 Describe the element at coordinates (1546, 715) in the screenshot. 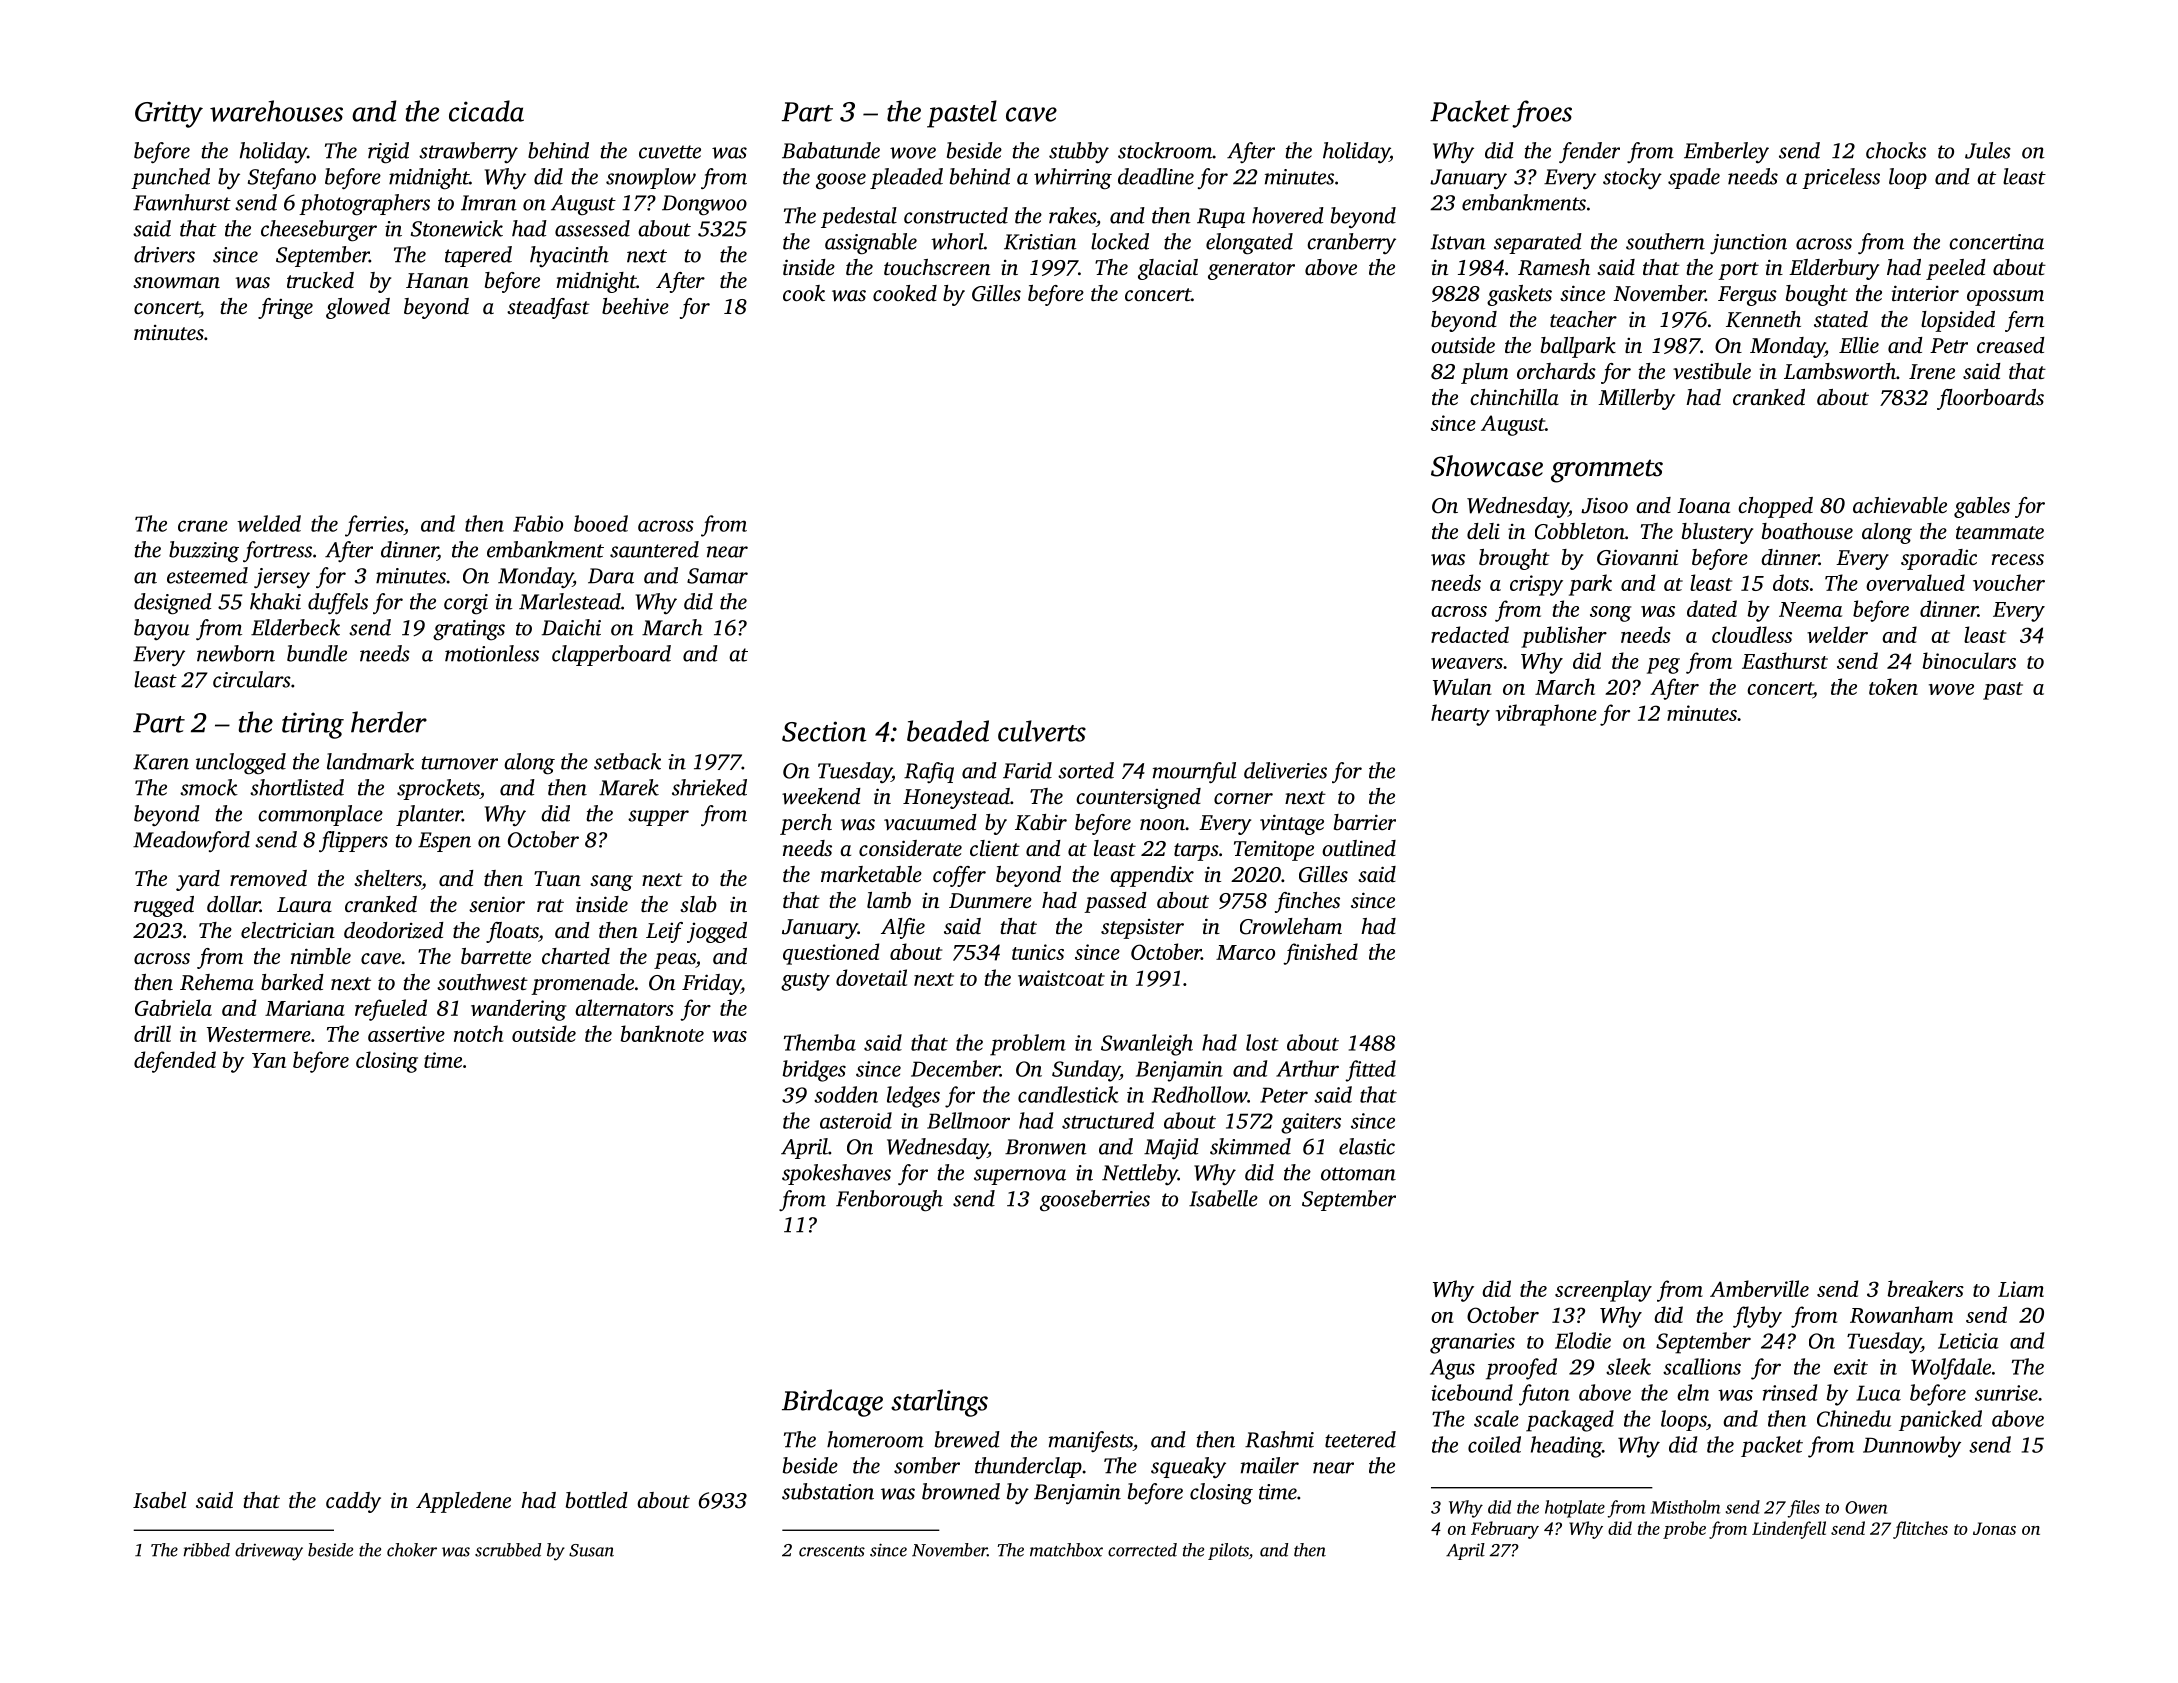

I see `vibraphone` at that location.
